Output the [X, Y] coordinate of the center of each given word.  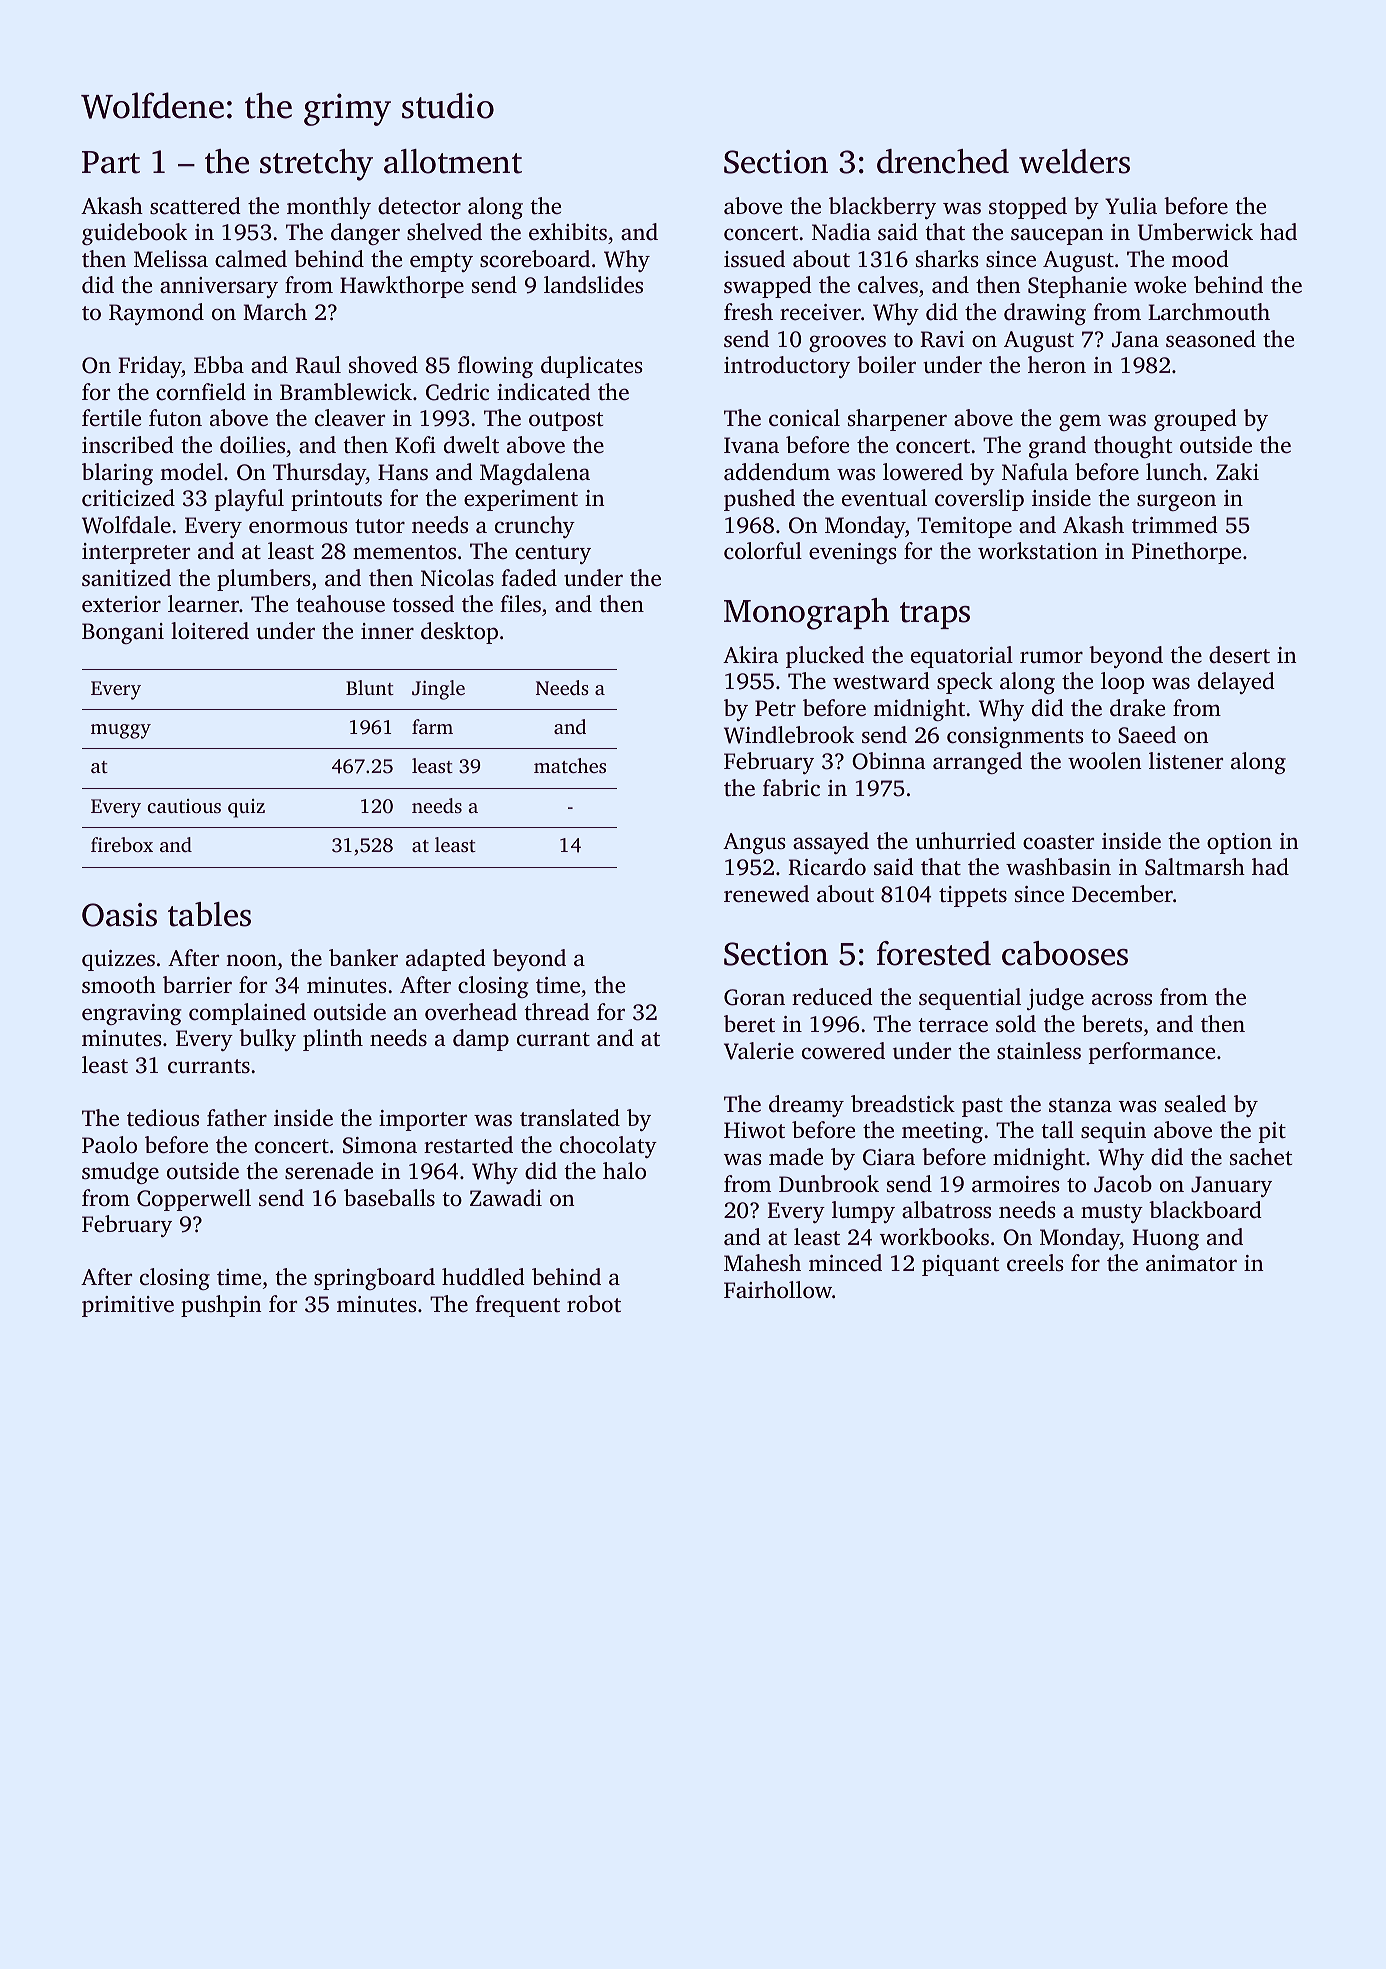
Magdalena [535, 474]
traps [935, 615]
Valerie [759, 1051]
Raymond [156, 314]
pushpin [221, 1306]
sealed [1195, 1103]
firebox [122, 844]
